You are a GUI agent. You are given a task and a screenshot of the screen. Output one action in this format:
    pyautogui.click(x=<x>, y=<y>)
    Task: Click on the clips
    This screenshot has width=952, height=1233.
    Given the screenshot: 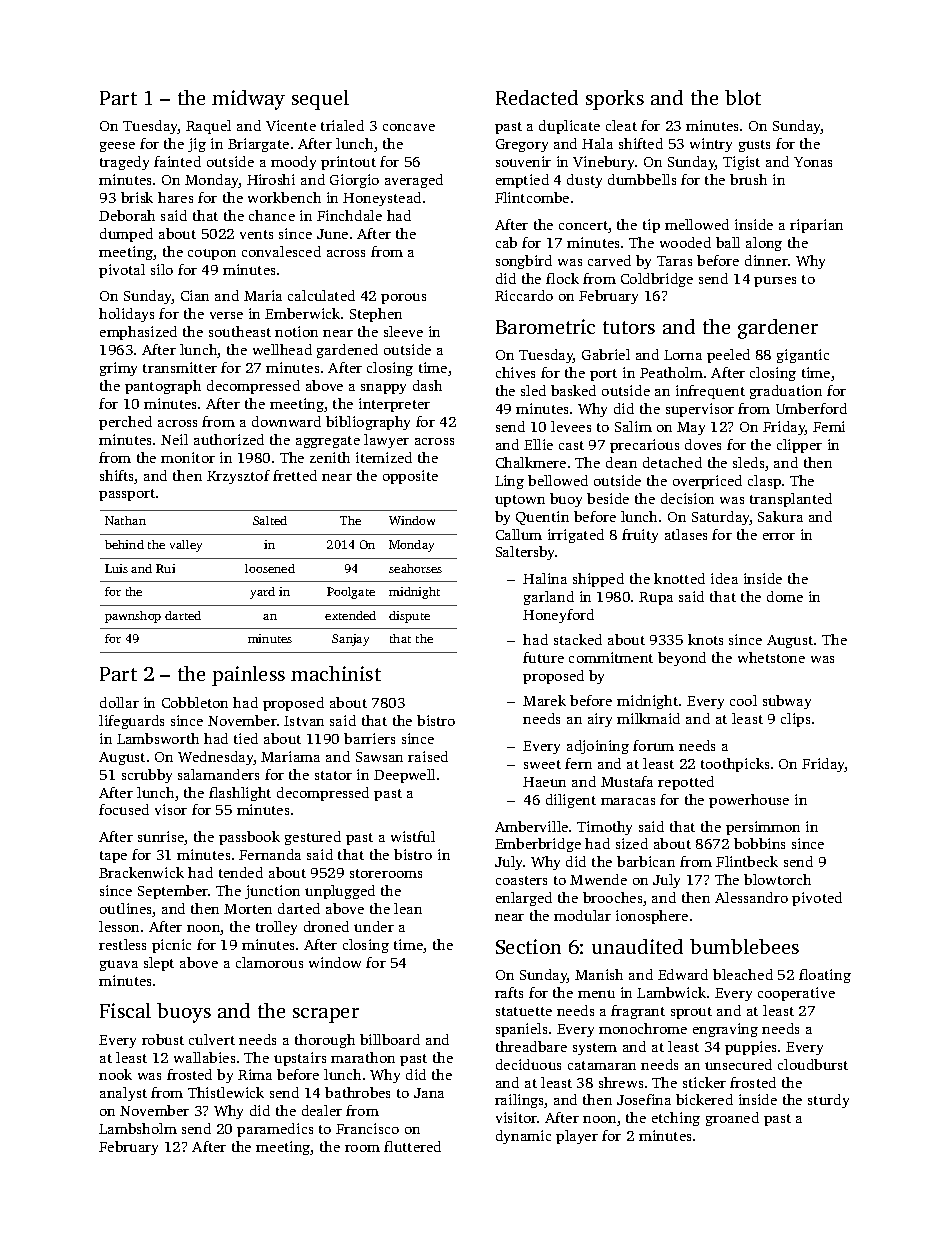 What is the action you would take?
    pyautogui.click(x=795, y=720)
